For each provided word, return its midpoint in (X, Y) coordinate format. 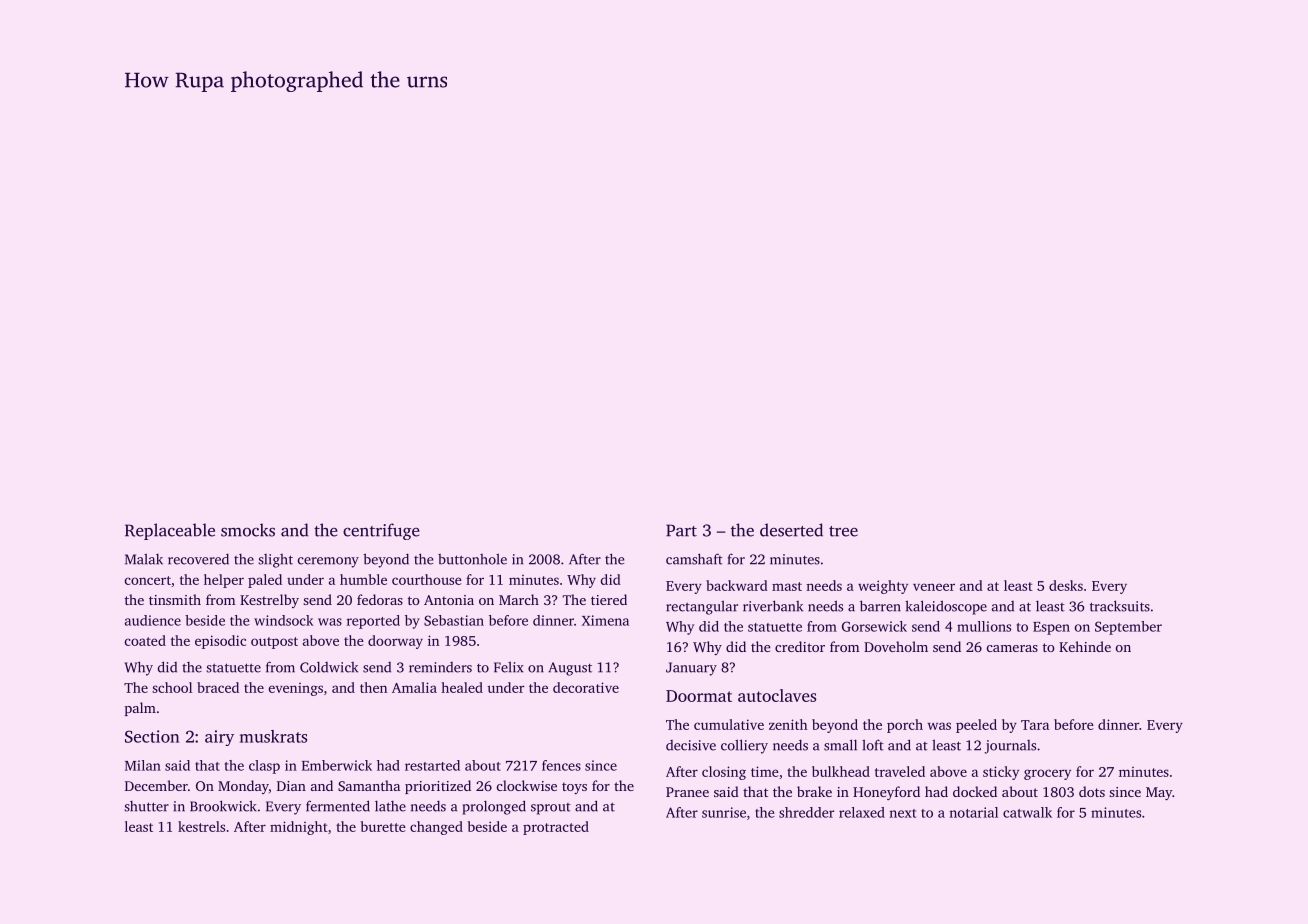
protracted (556, 828)
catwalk (1027, 812)
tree (843, 531)
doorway (395, 642)
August (570, 669)
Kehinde (1085, 646)
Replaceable (170, 531)
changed (436, 828)
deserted (791, 530)
